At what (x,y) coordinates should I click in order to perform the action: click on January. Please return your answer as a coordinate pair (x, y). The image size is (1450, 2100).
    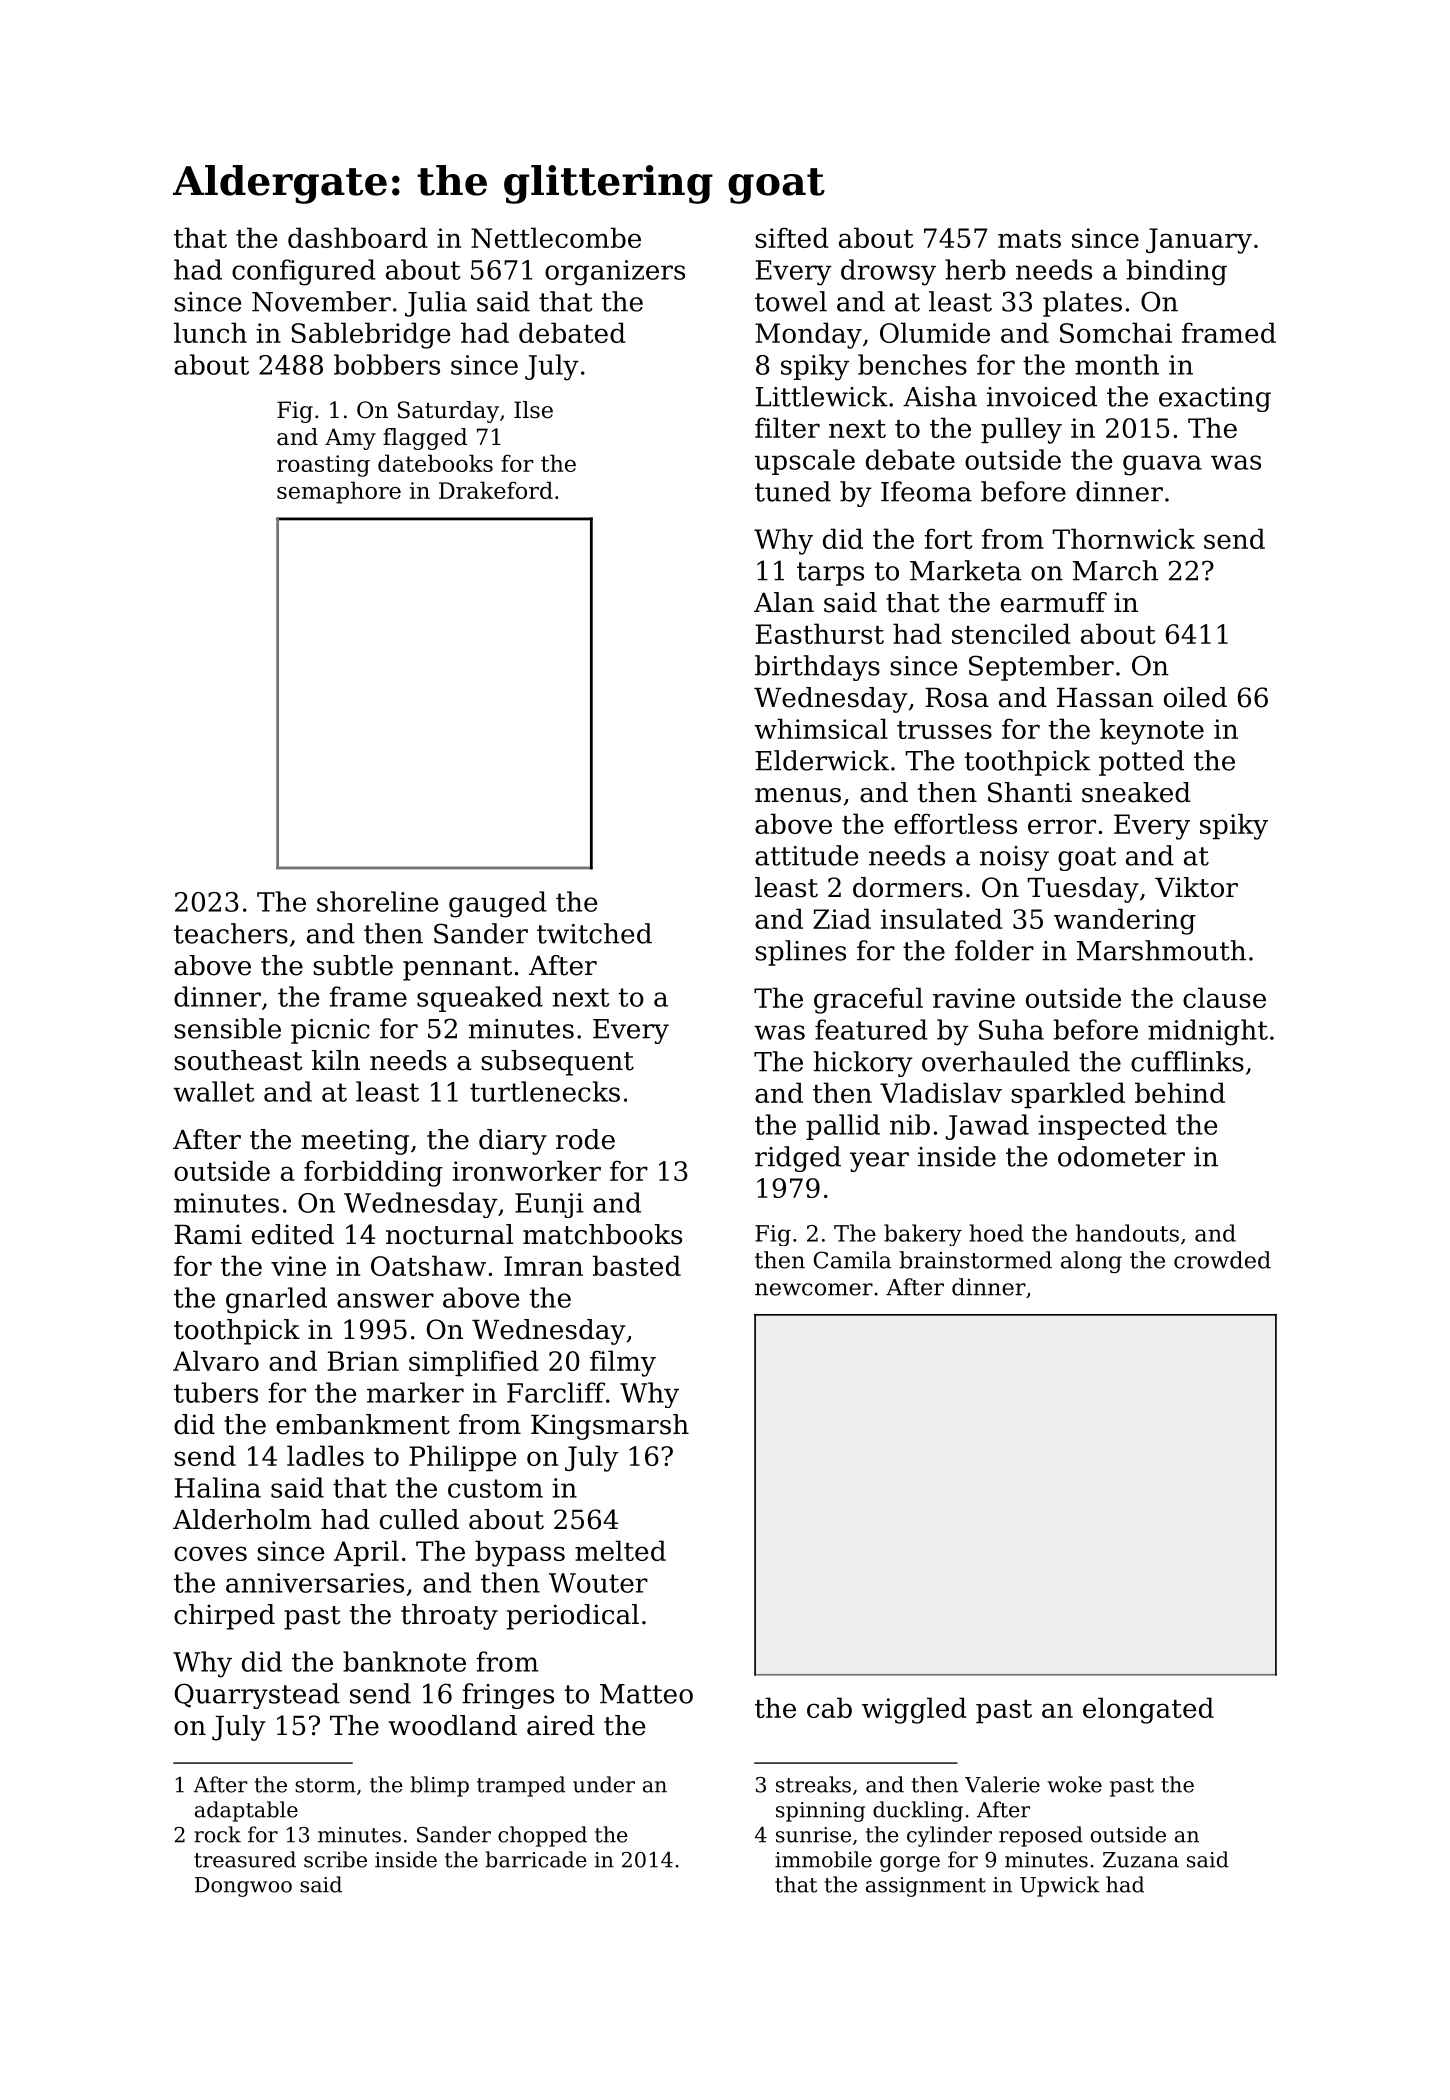
    Looking at the image, I should click on (1199, 241).
